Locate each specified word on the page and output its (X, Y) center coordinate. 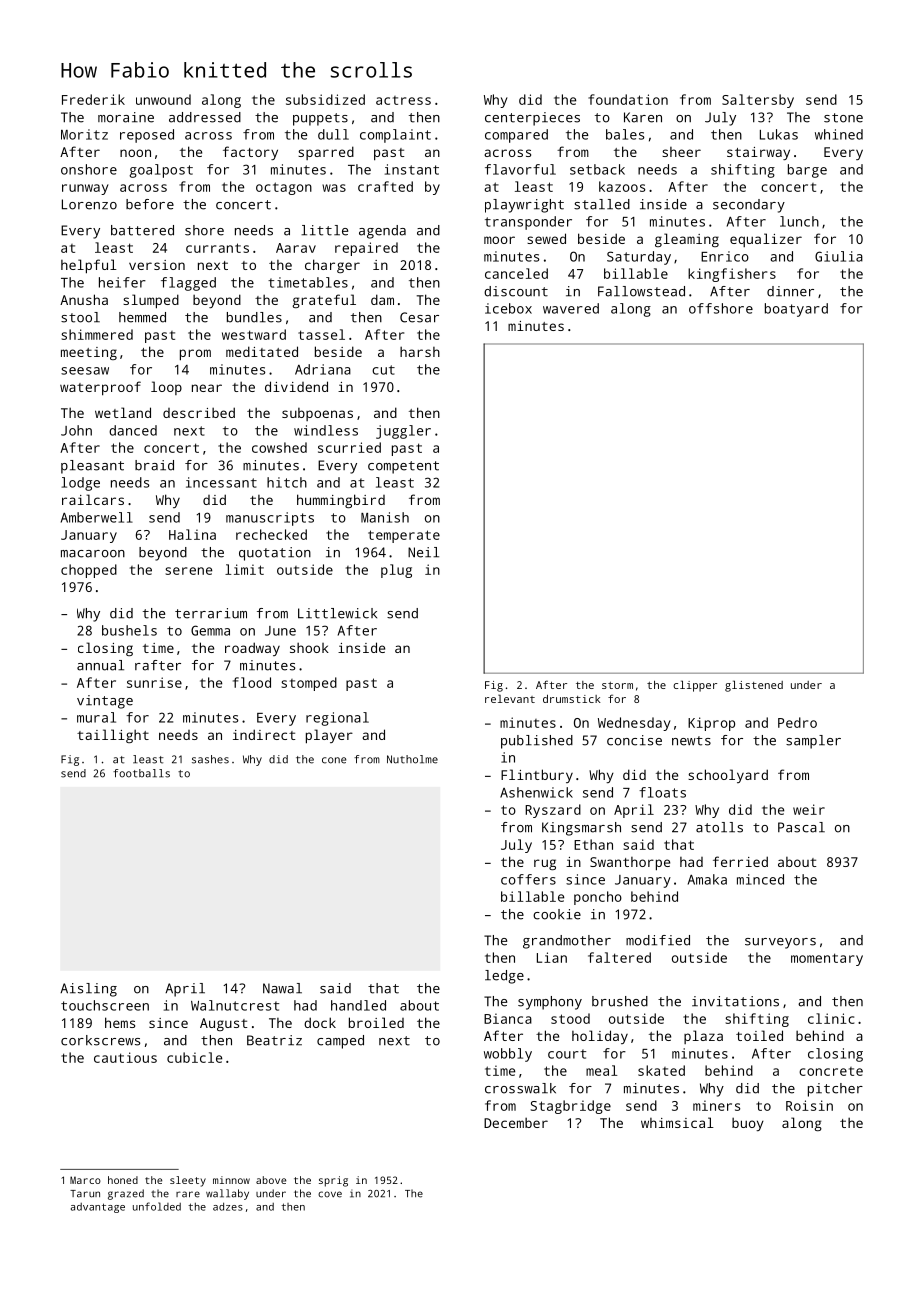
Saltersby (758, 101)
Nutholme (412, 759)
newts (691, 741)
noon (135, 153)
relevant (510, 698)
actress (403, 100)
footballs (141, 773)
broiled (376, 1022)
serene (189, 571)
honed (123, 1180)
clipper (695, 686)
